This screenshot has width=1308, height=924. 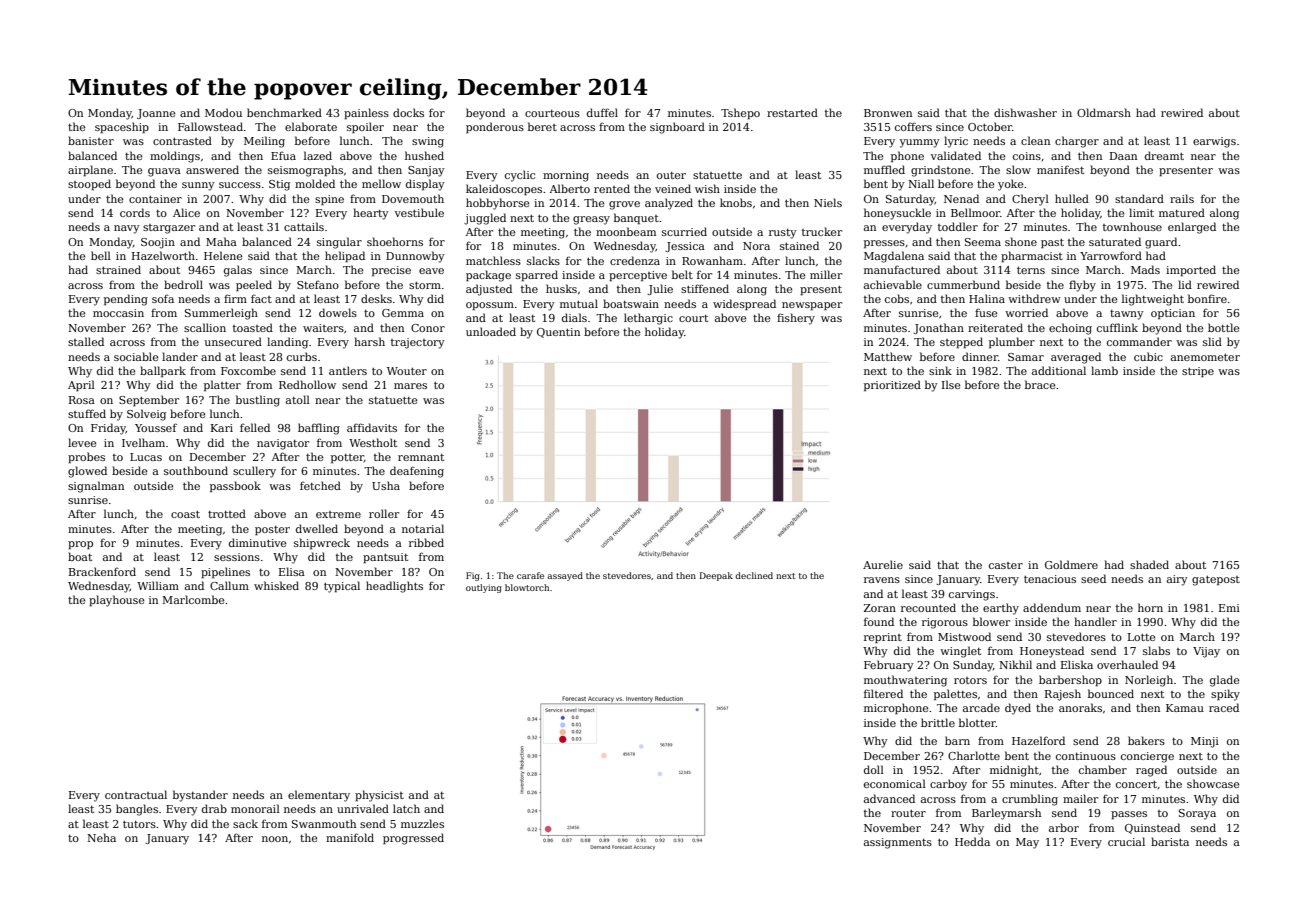 I want to click on Deepak, so click(x=716, y=576).
